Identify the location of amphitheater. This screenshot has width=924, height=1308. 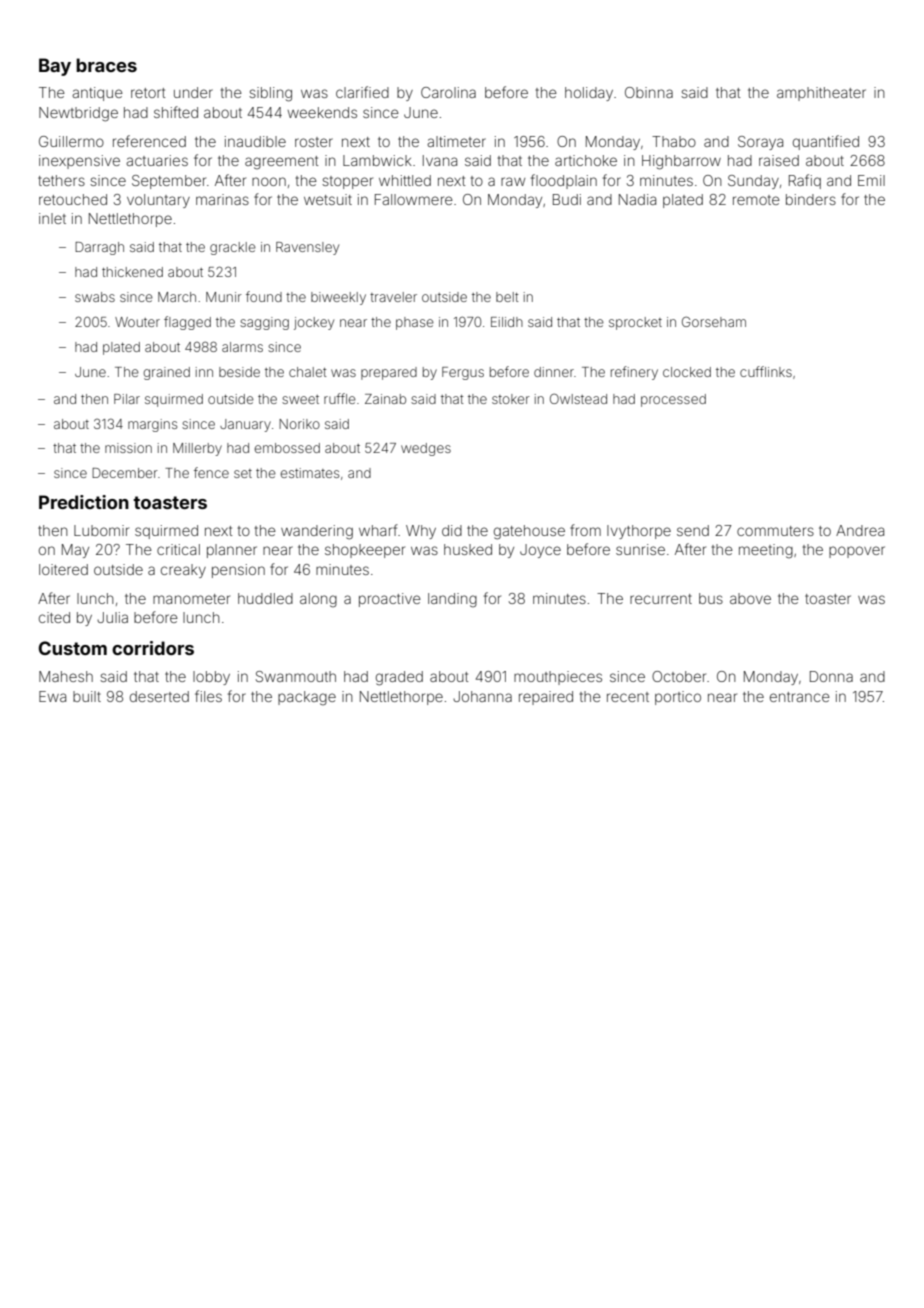
(821, 94).
